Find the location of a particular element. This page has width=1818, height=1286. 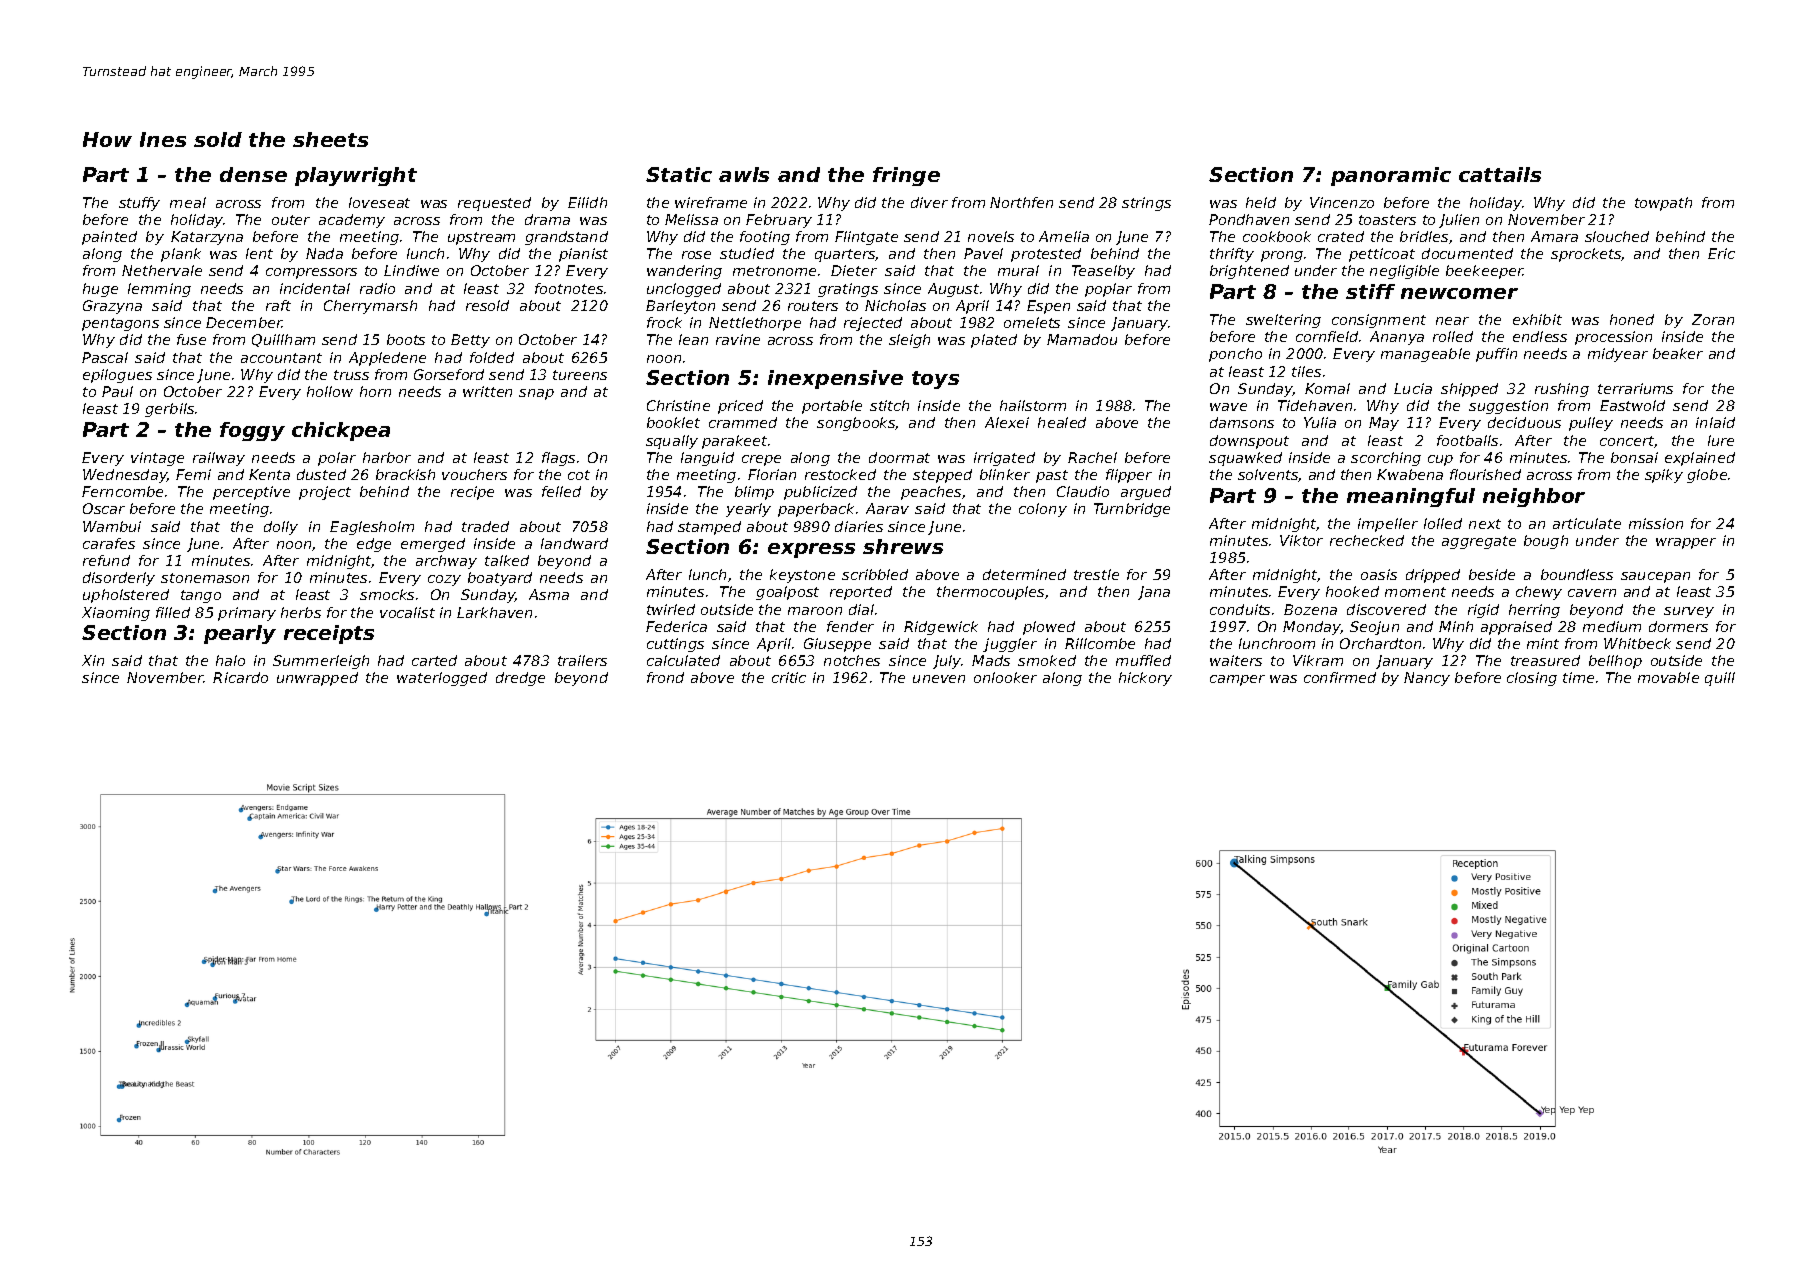

Xiaoming is located at coordinates (116, 614).
